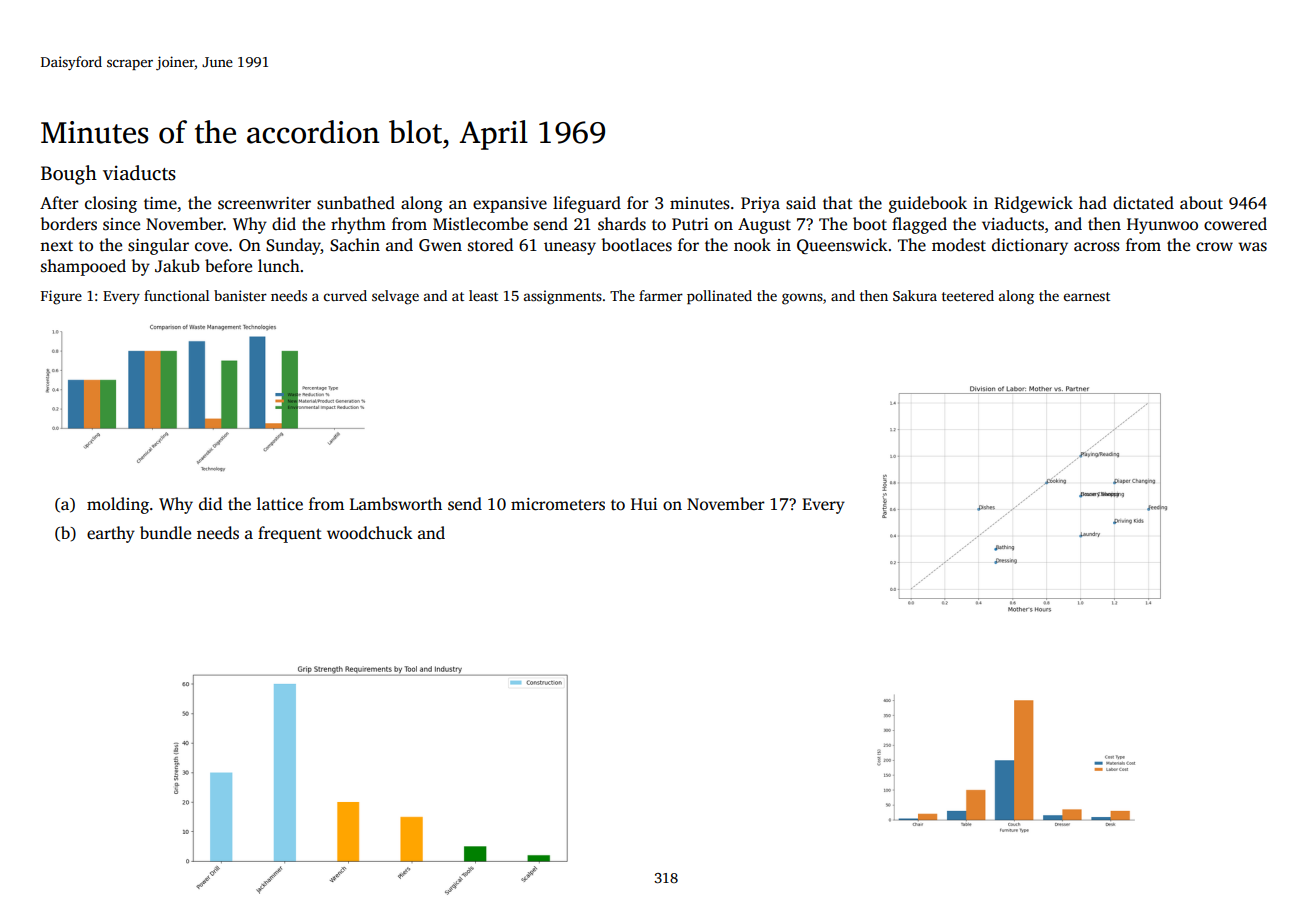 Image resolution: width=1308 pixels, height=924 pixels. What do you see at coordinates (801, 203) in the page?
I see `said` at bounding box center [801, 203].
